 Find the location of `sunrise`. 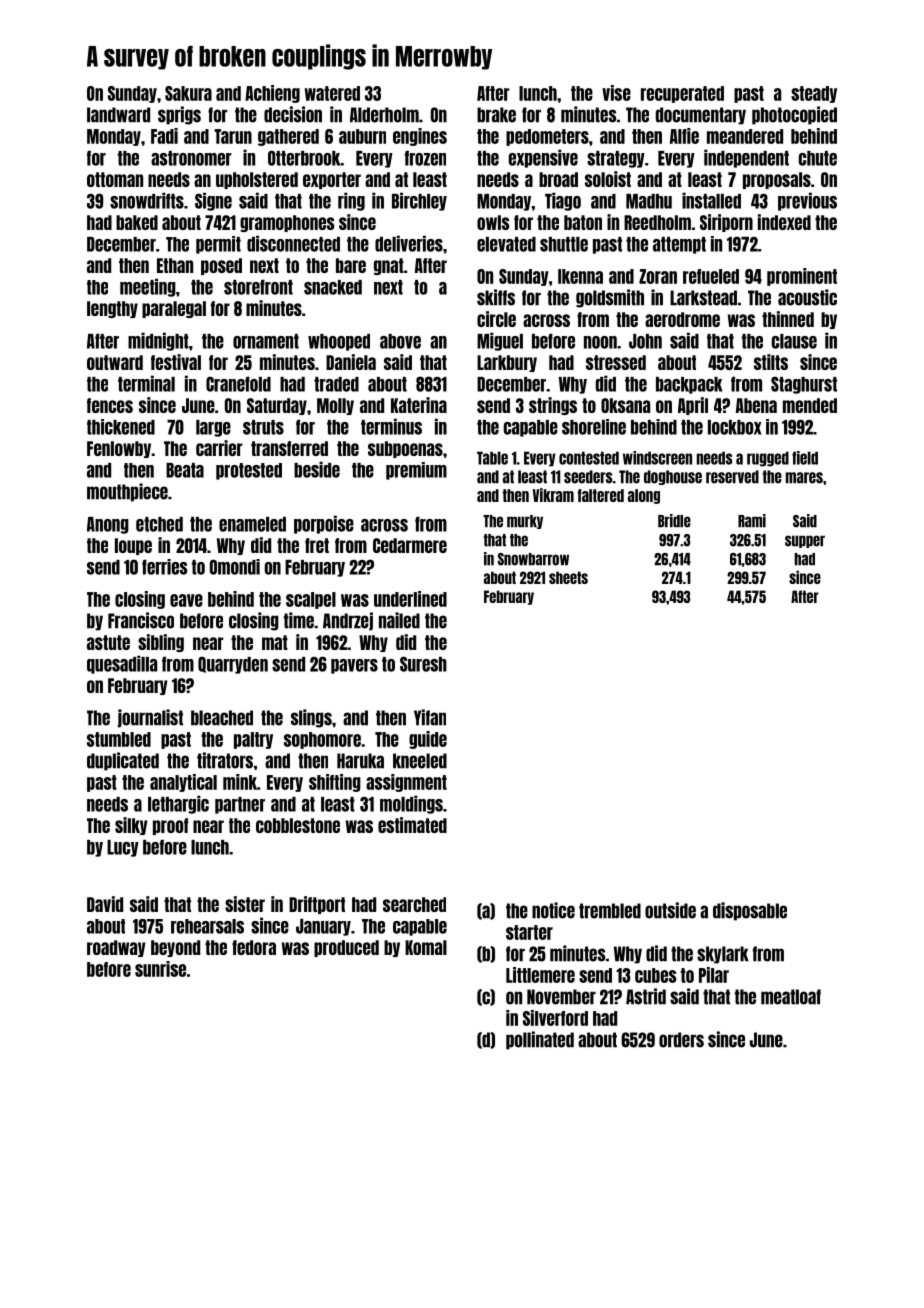

sunrise is located at coordinates (160, 969).
